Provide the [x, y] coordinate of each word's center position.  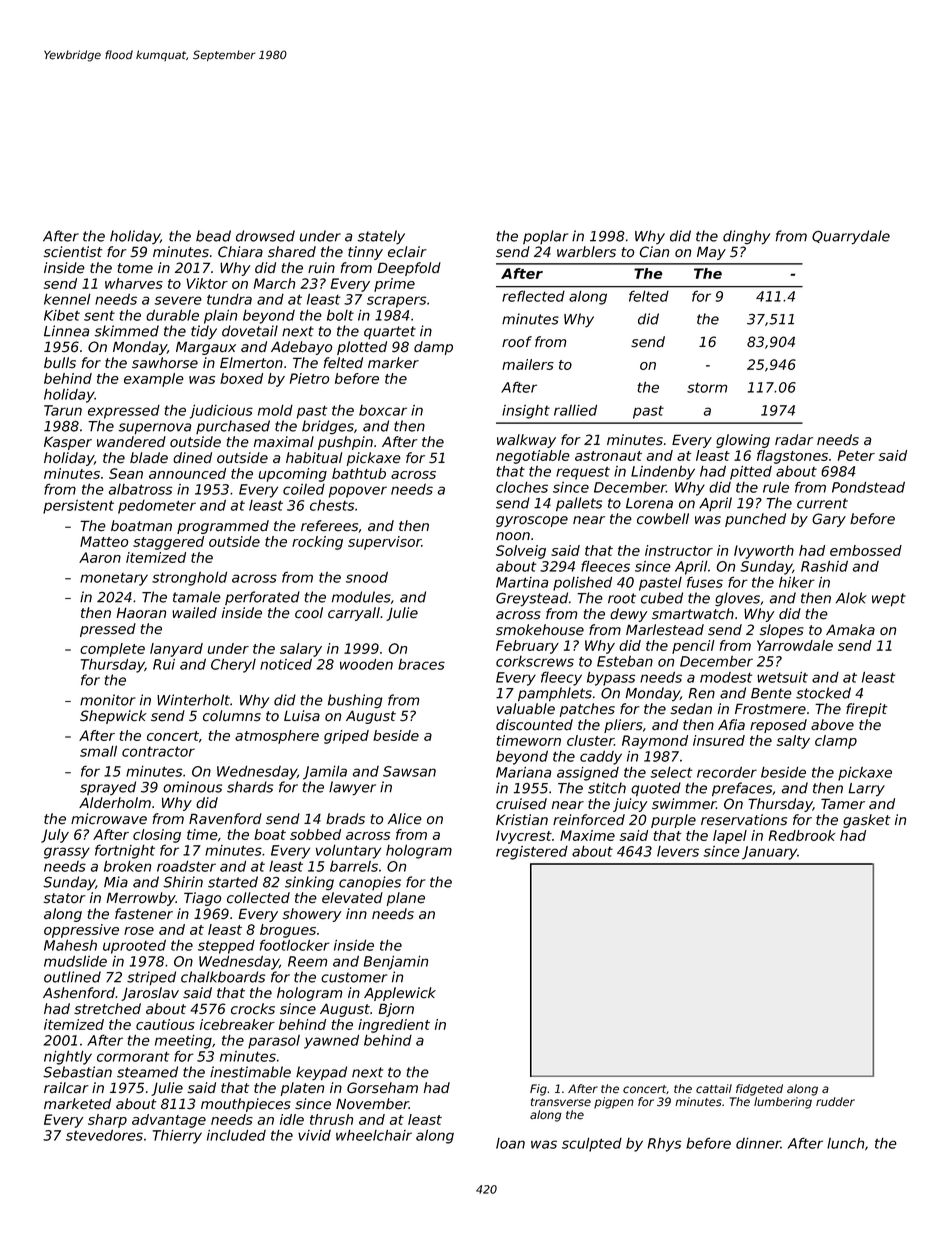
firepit [867, 710]
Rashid [824, 566]
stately [381, 237]
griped [346, 737]
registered [532, 853]
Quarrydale [851, 237]
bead [213, 236]
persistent [78, 507]
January [769, 853]
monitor [107, 700]
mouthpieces [246, 1105]
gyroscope [532, 521]
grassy [67, 853]
